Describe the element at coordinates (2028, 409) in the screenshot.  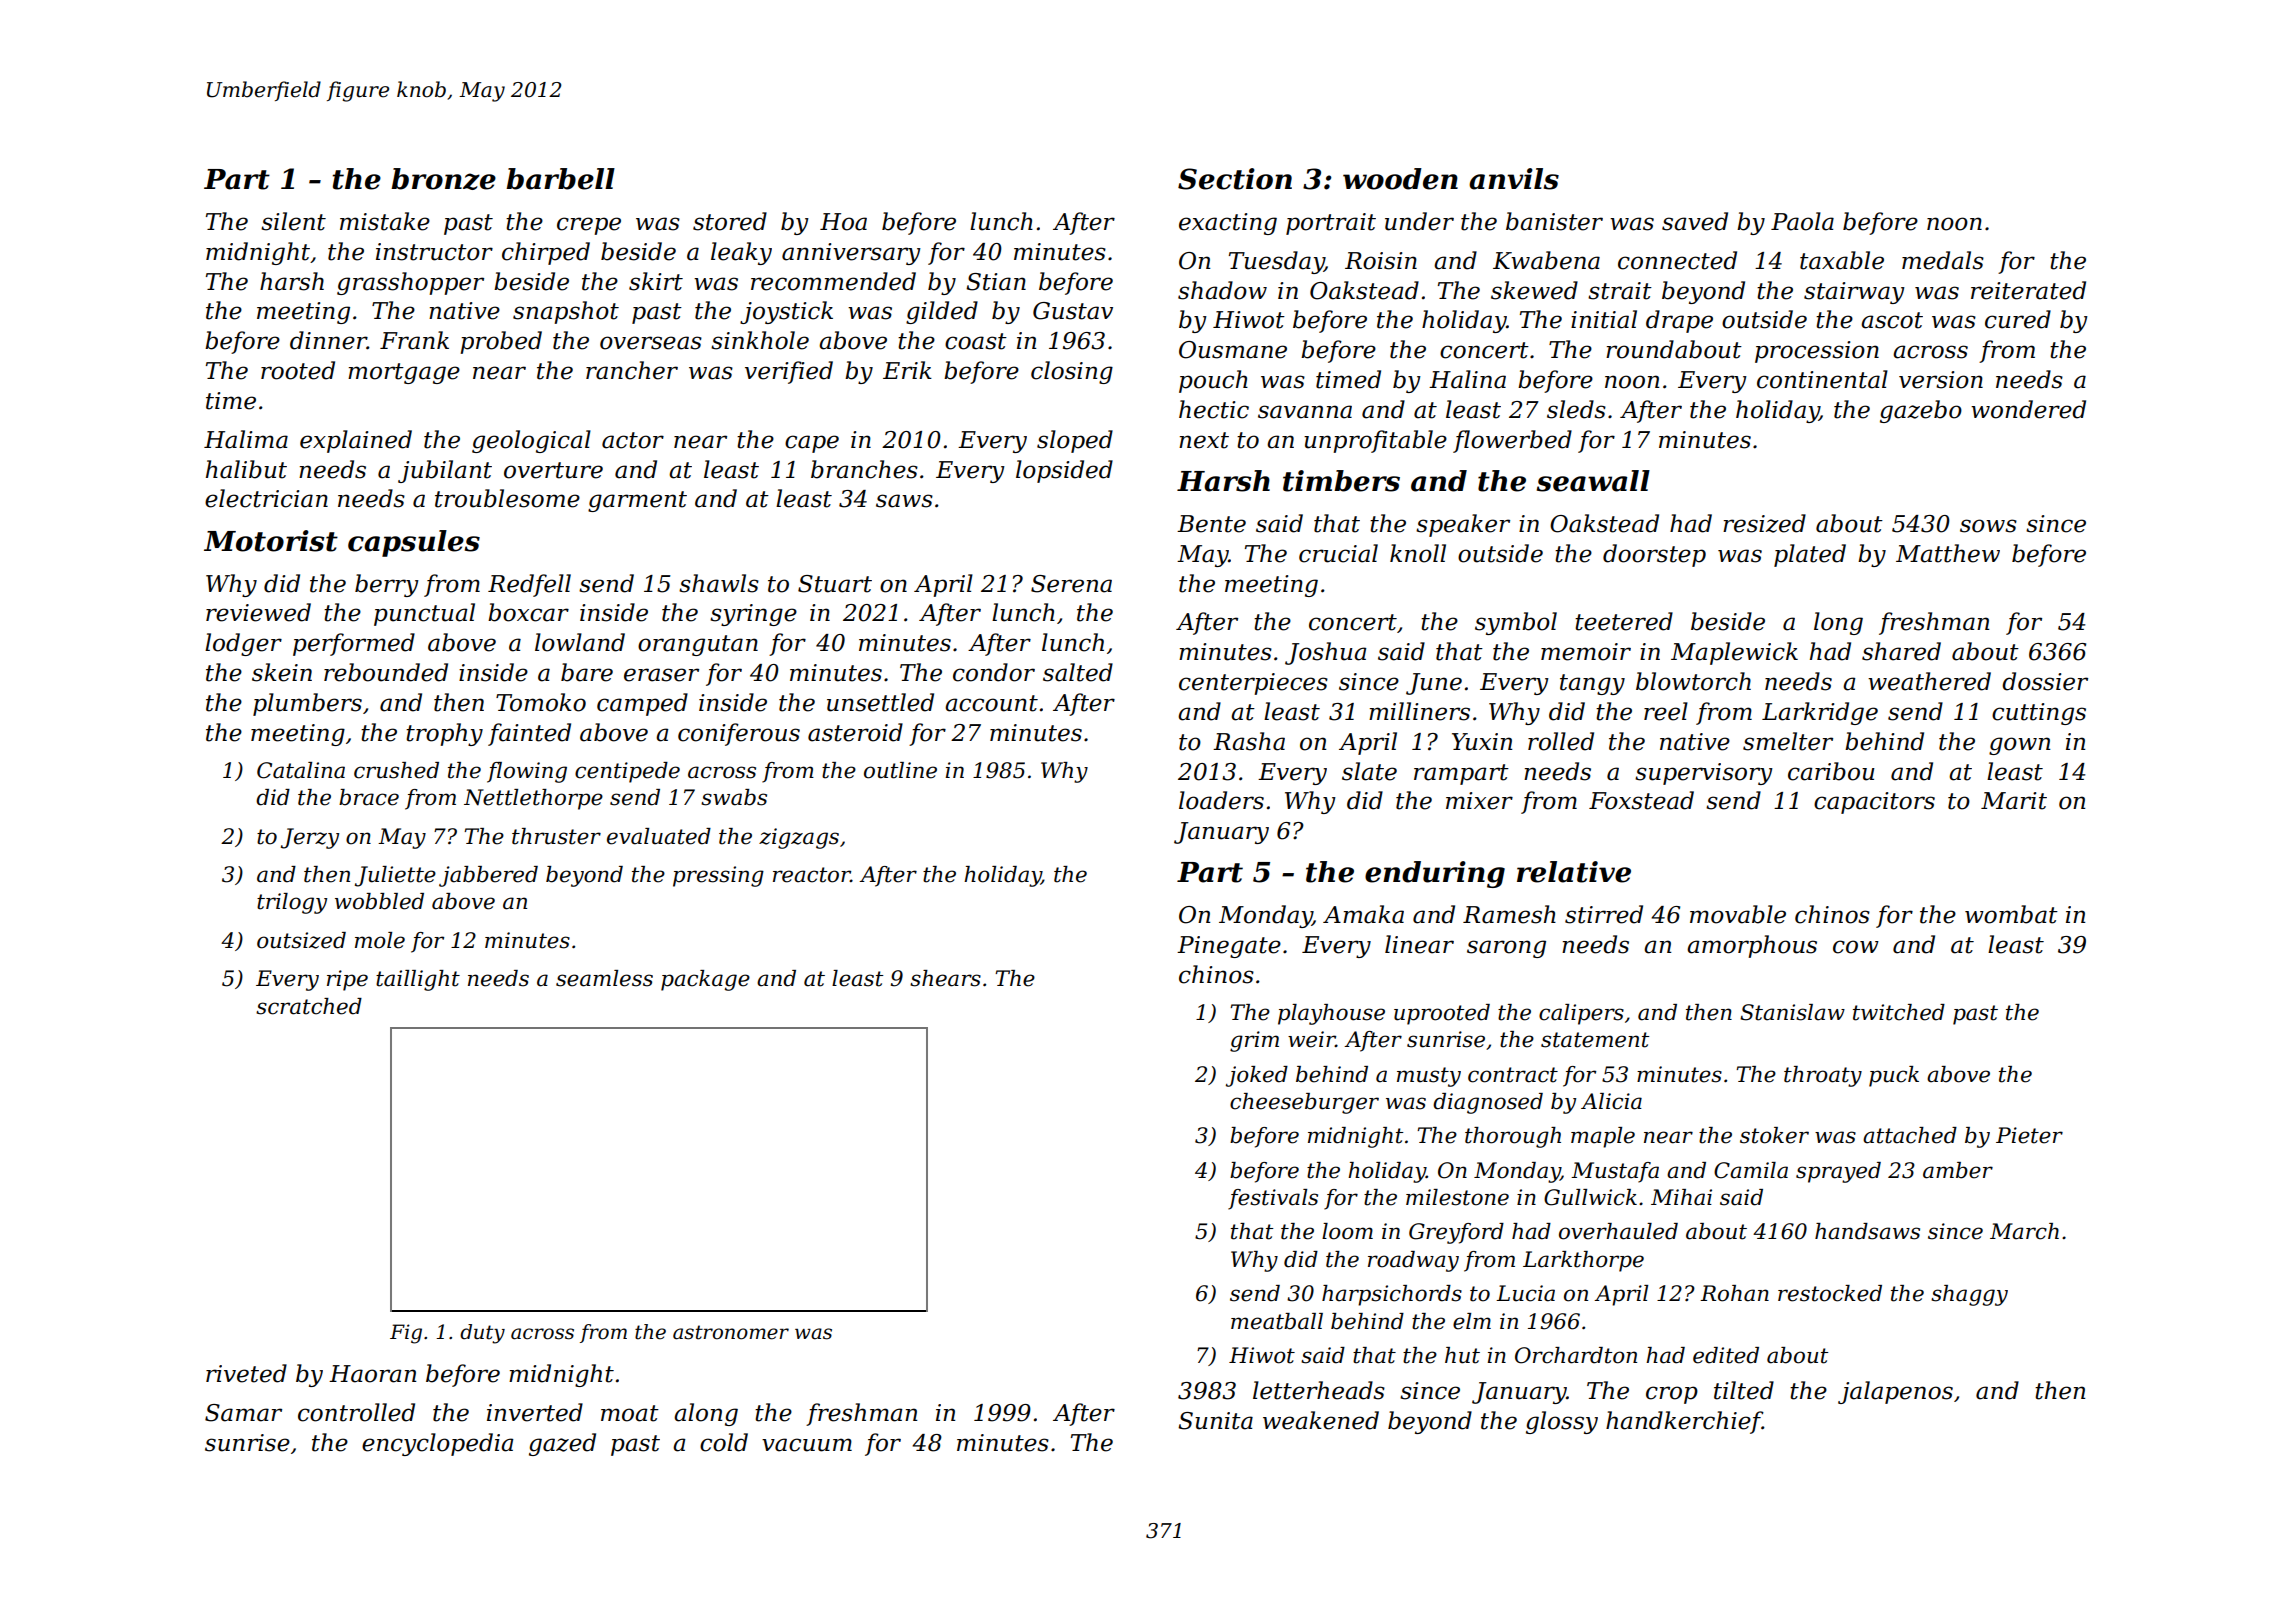
I see `wondered` at that location.
